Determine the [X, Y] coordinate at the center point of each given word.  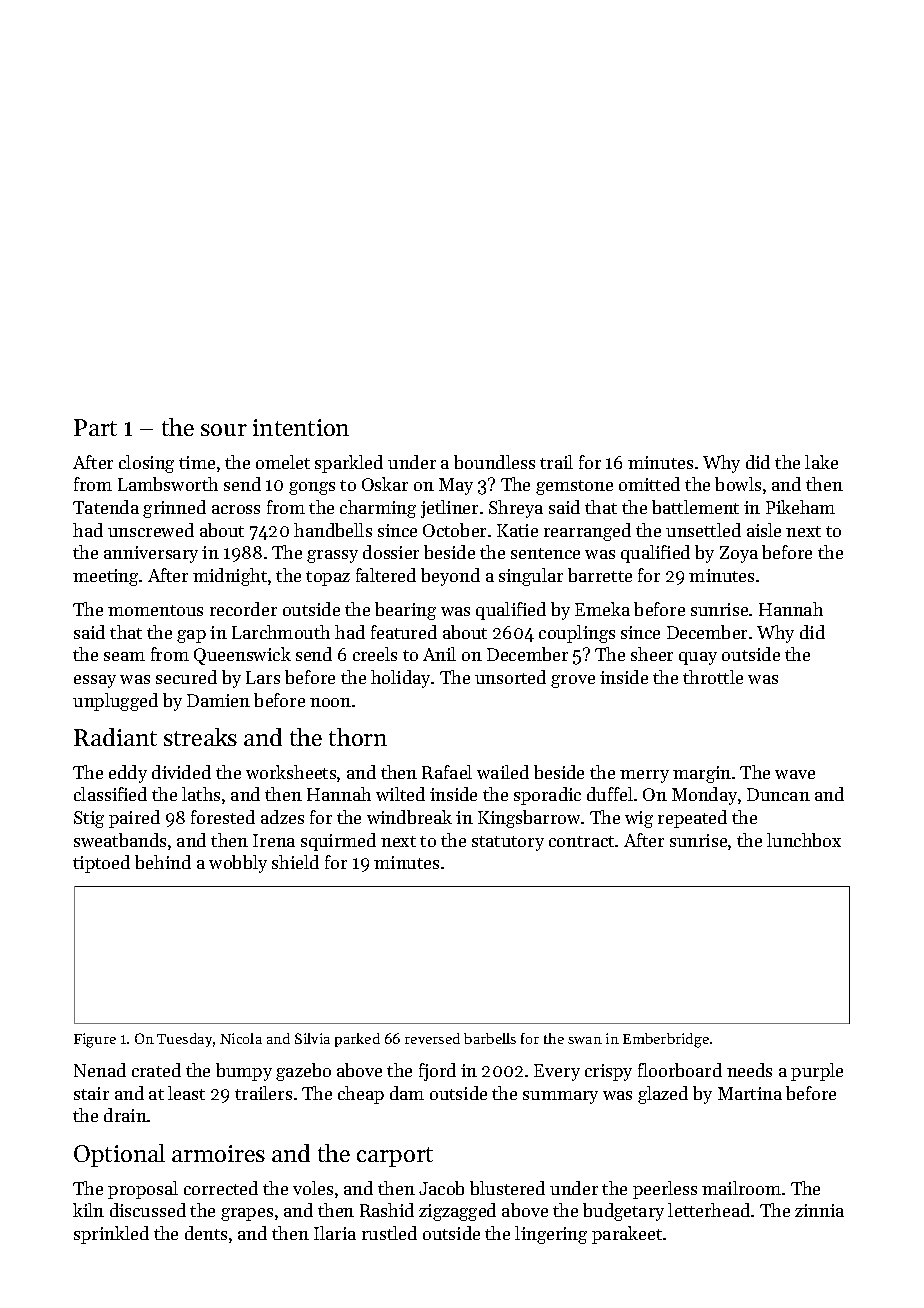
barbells [490, 1038]
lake [821, 462]
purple [817, 1072]
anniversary [151, 554]
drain [125, 1115]
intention [301, 427]
